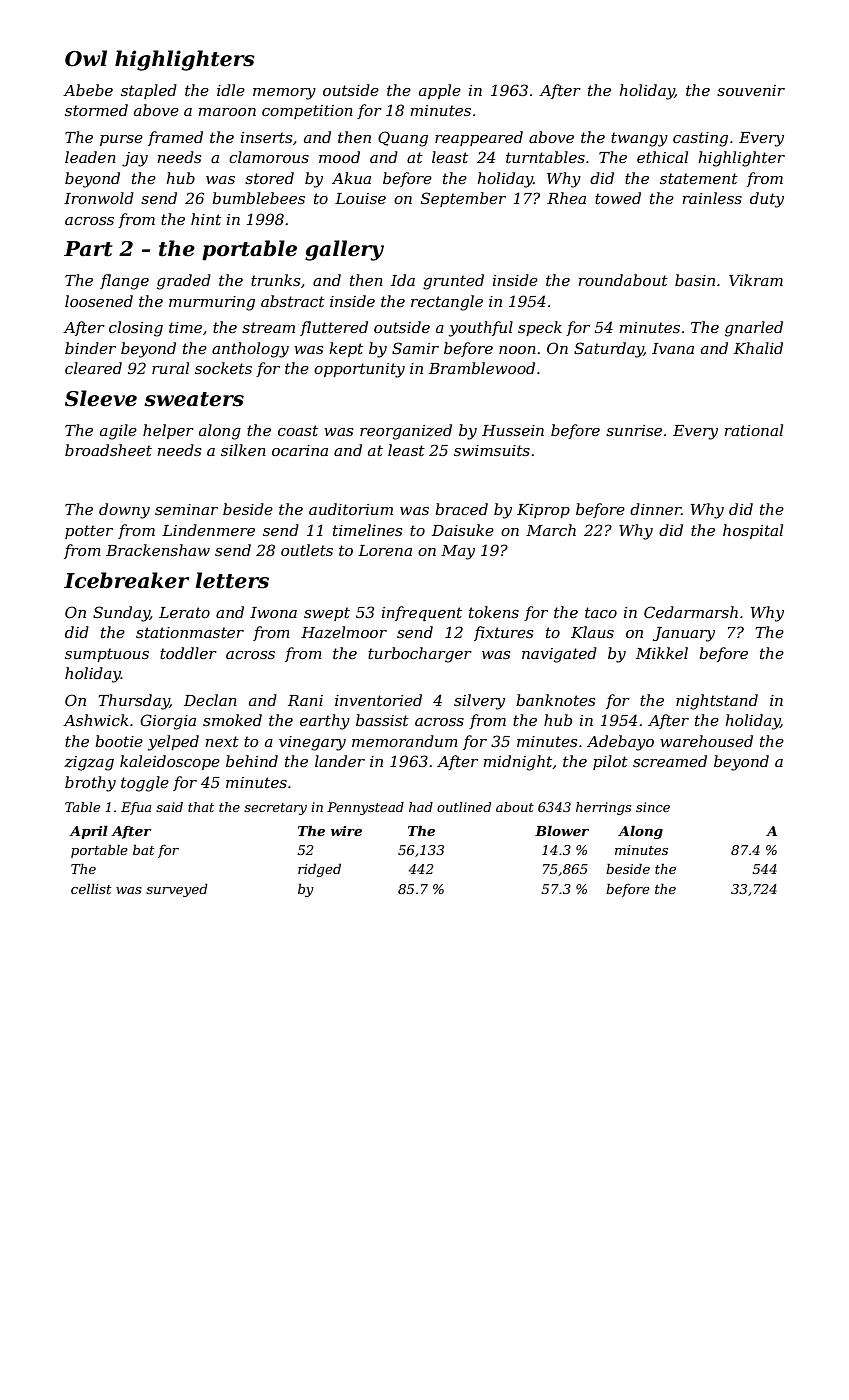 This screenshot has height=1400, width=849. What do you see at coordinates (86, 58) in the screenshot?
I see `Owl` at bounding box center [86, 58].
